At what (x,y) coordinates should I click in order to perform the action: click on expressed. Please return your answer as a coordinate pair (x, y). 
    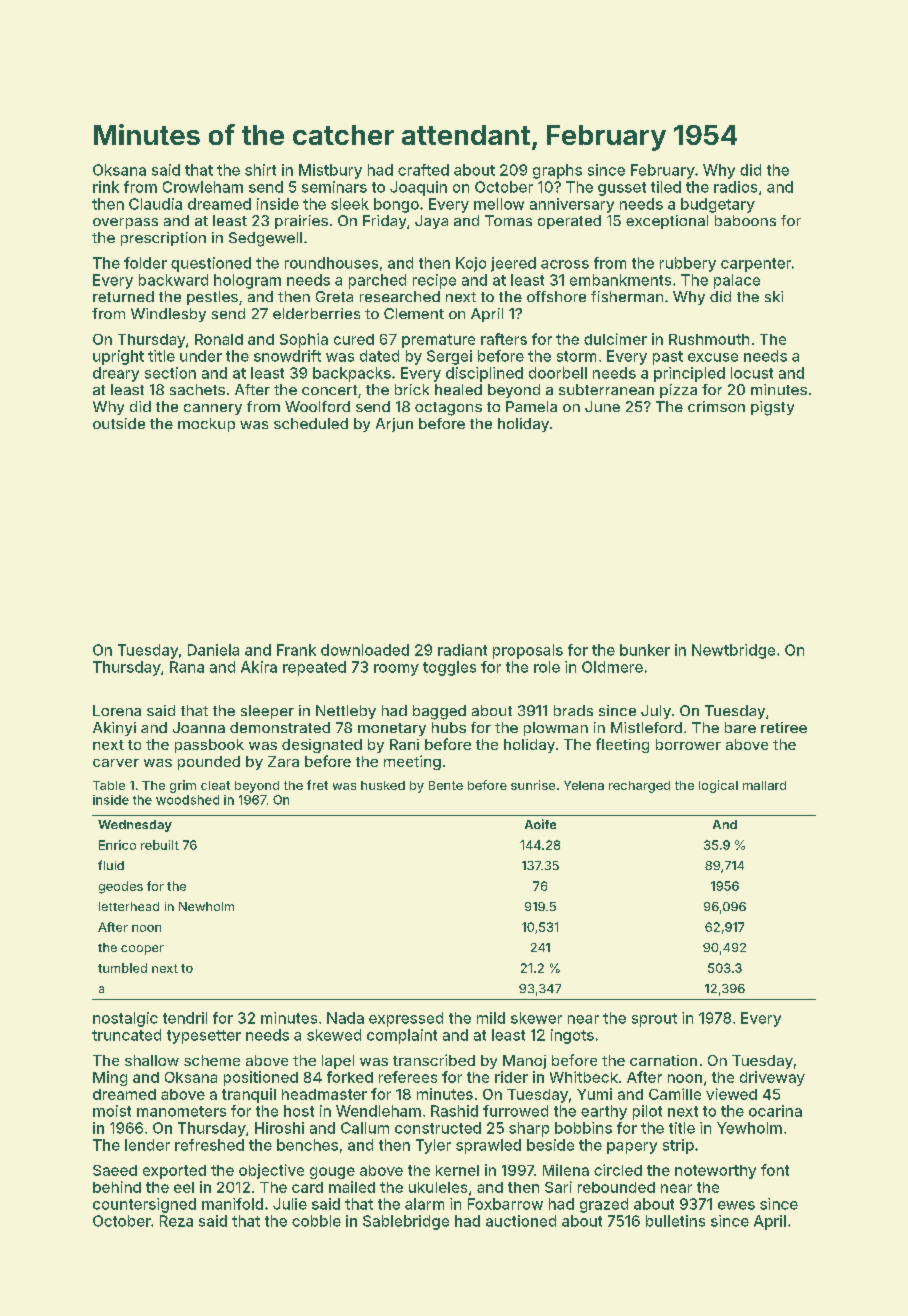
    Looking at the image, I should click on (406, 1019).
